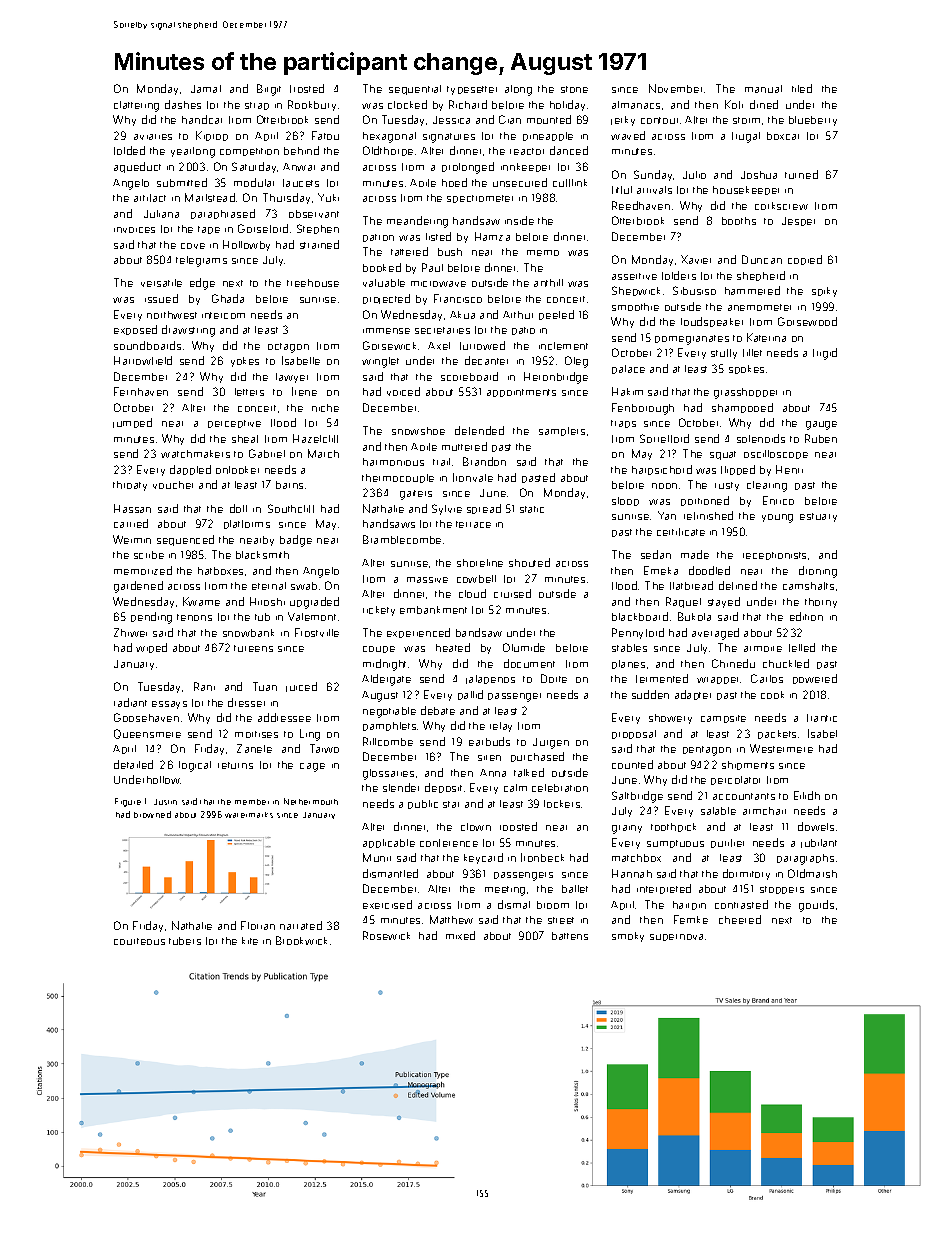 Image resolution: width=952 pixels, height=1233 pixels. What do you see at coordinates (628, 369) in the page?
I see `palace` at bounding box center [628, 369].
